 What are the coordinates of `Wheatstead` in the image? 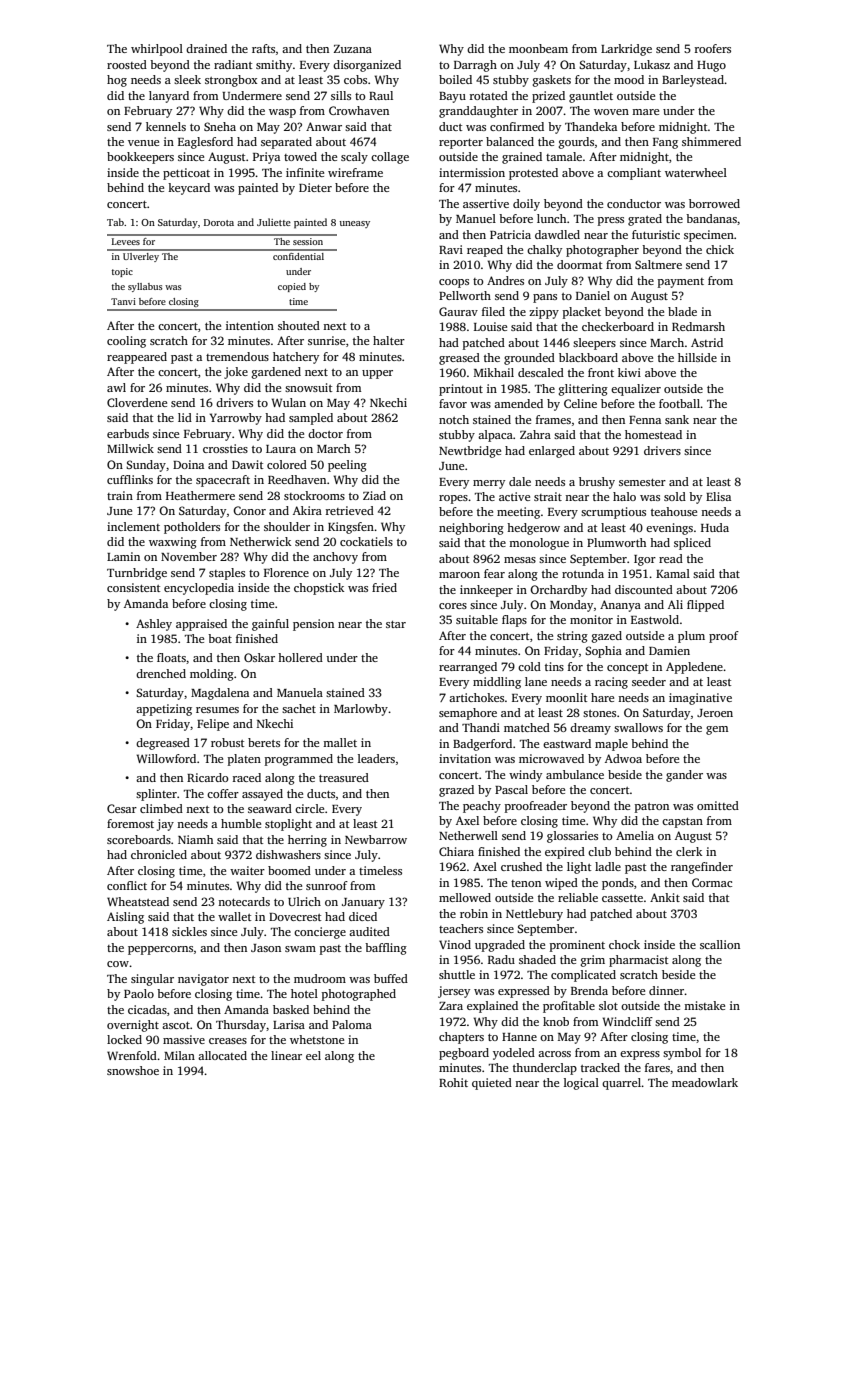 It's located at (138, 901).
